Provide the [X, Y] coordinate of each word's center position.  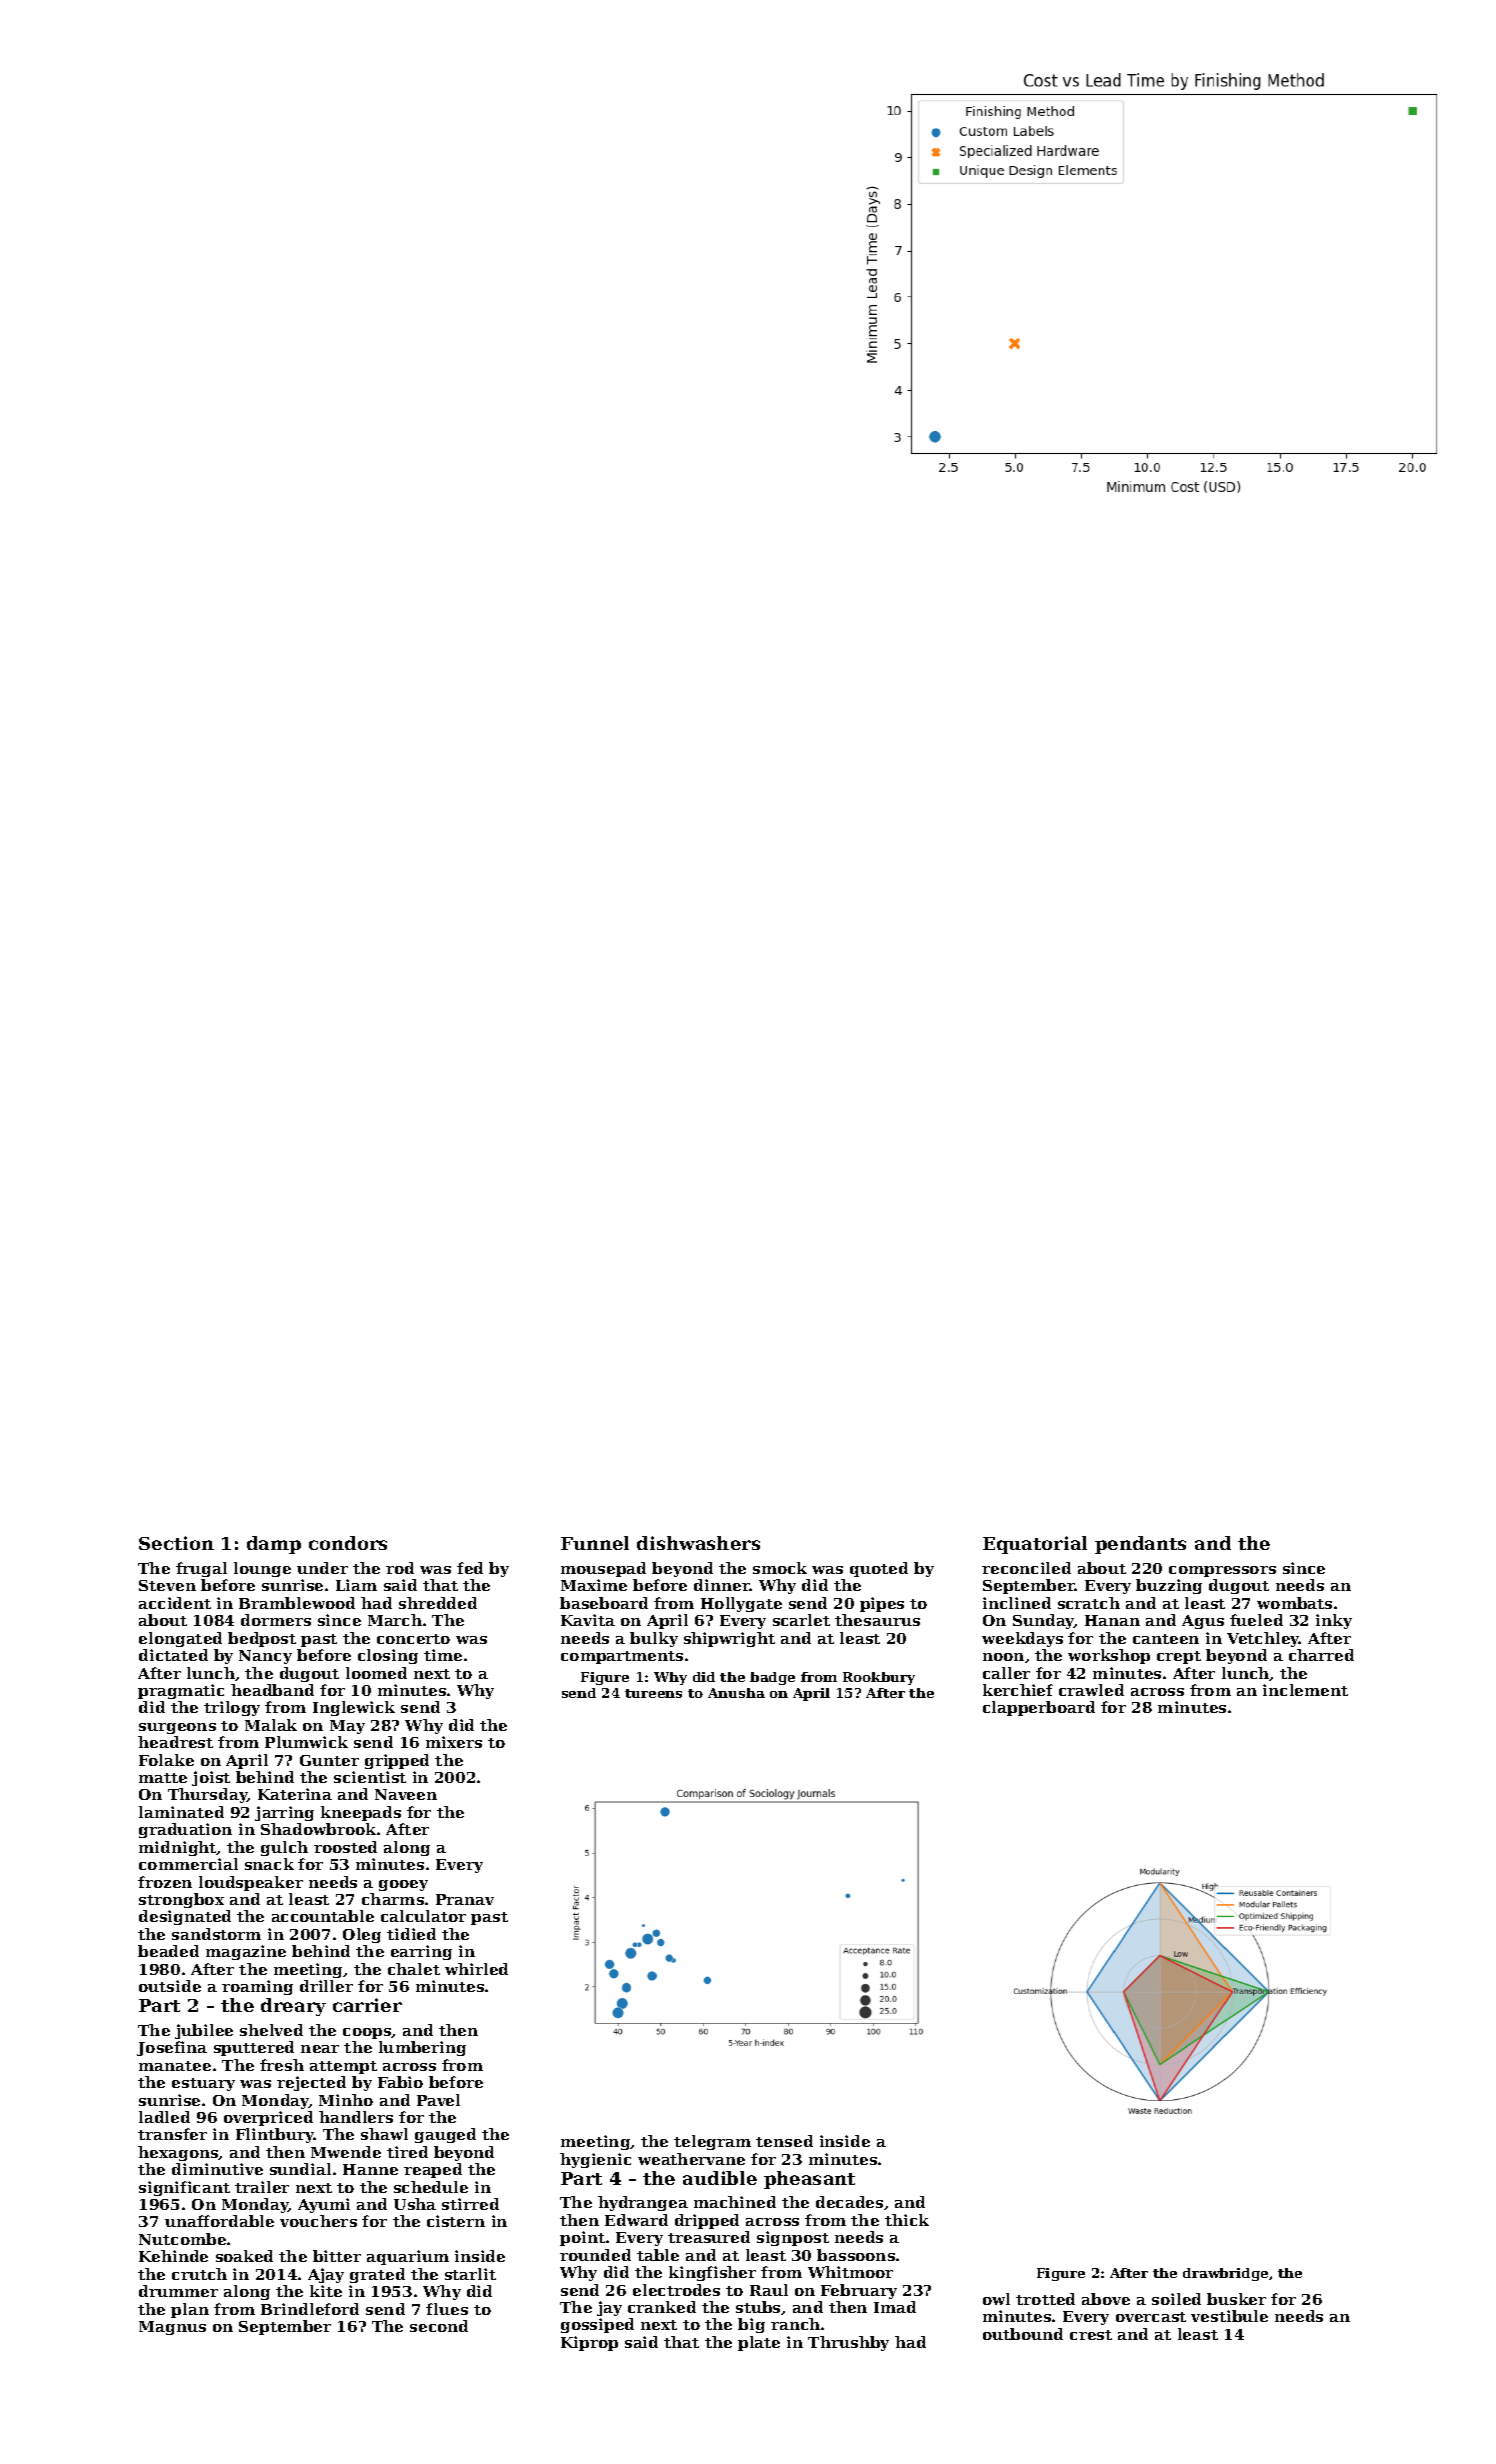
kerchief [1018, 1690]
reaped [433, 2170]
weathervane [691, 2159]
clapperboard [1039, 1708]
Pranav [465, 1899]
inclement [1305, 1690]
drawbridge [1225, 2274]
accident [175, 1603]
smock [780, 1568]
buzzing [1169, 1586]
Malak [271, 1725]
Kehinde [173, 2256]
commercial [188, 1864]
